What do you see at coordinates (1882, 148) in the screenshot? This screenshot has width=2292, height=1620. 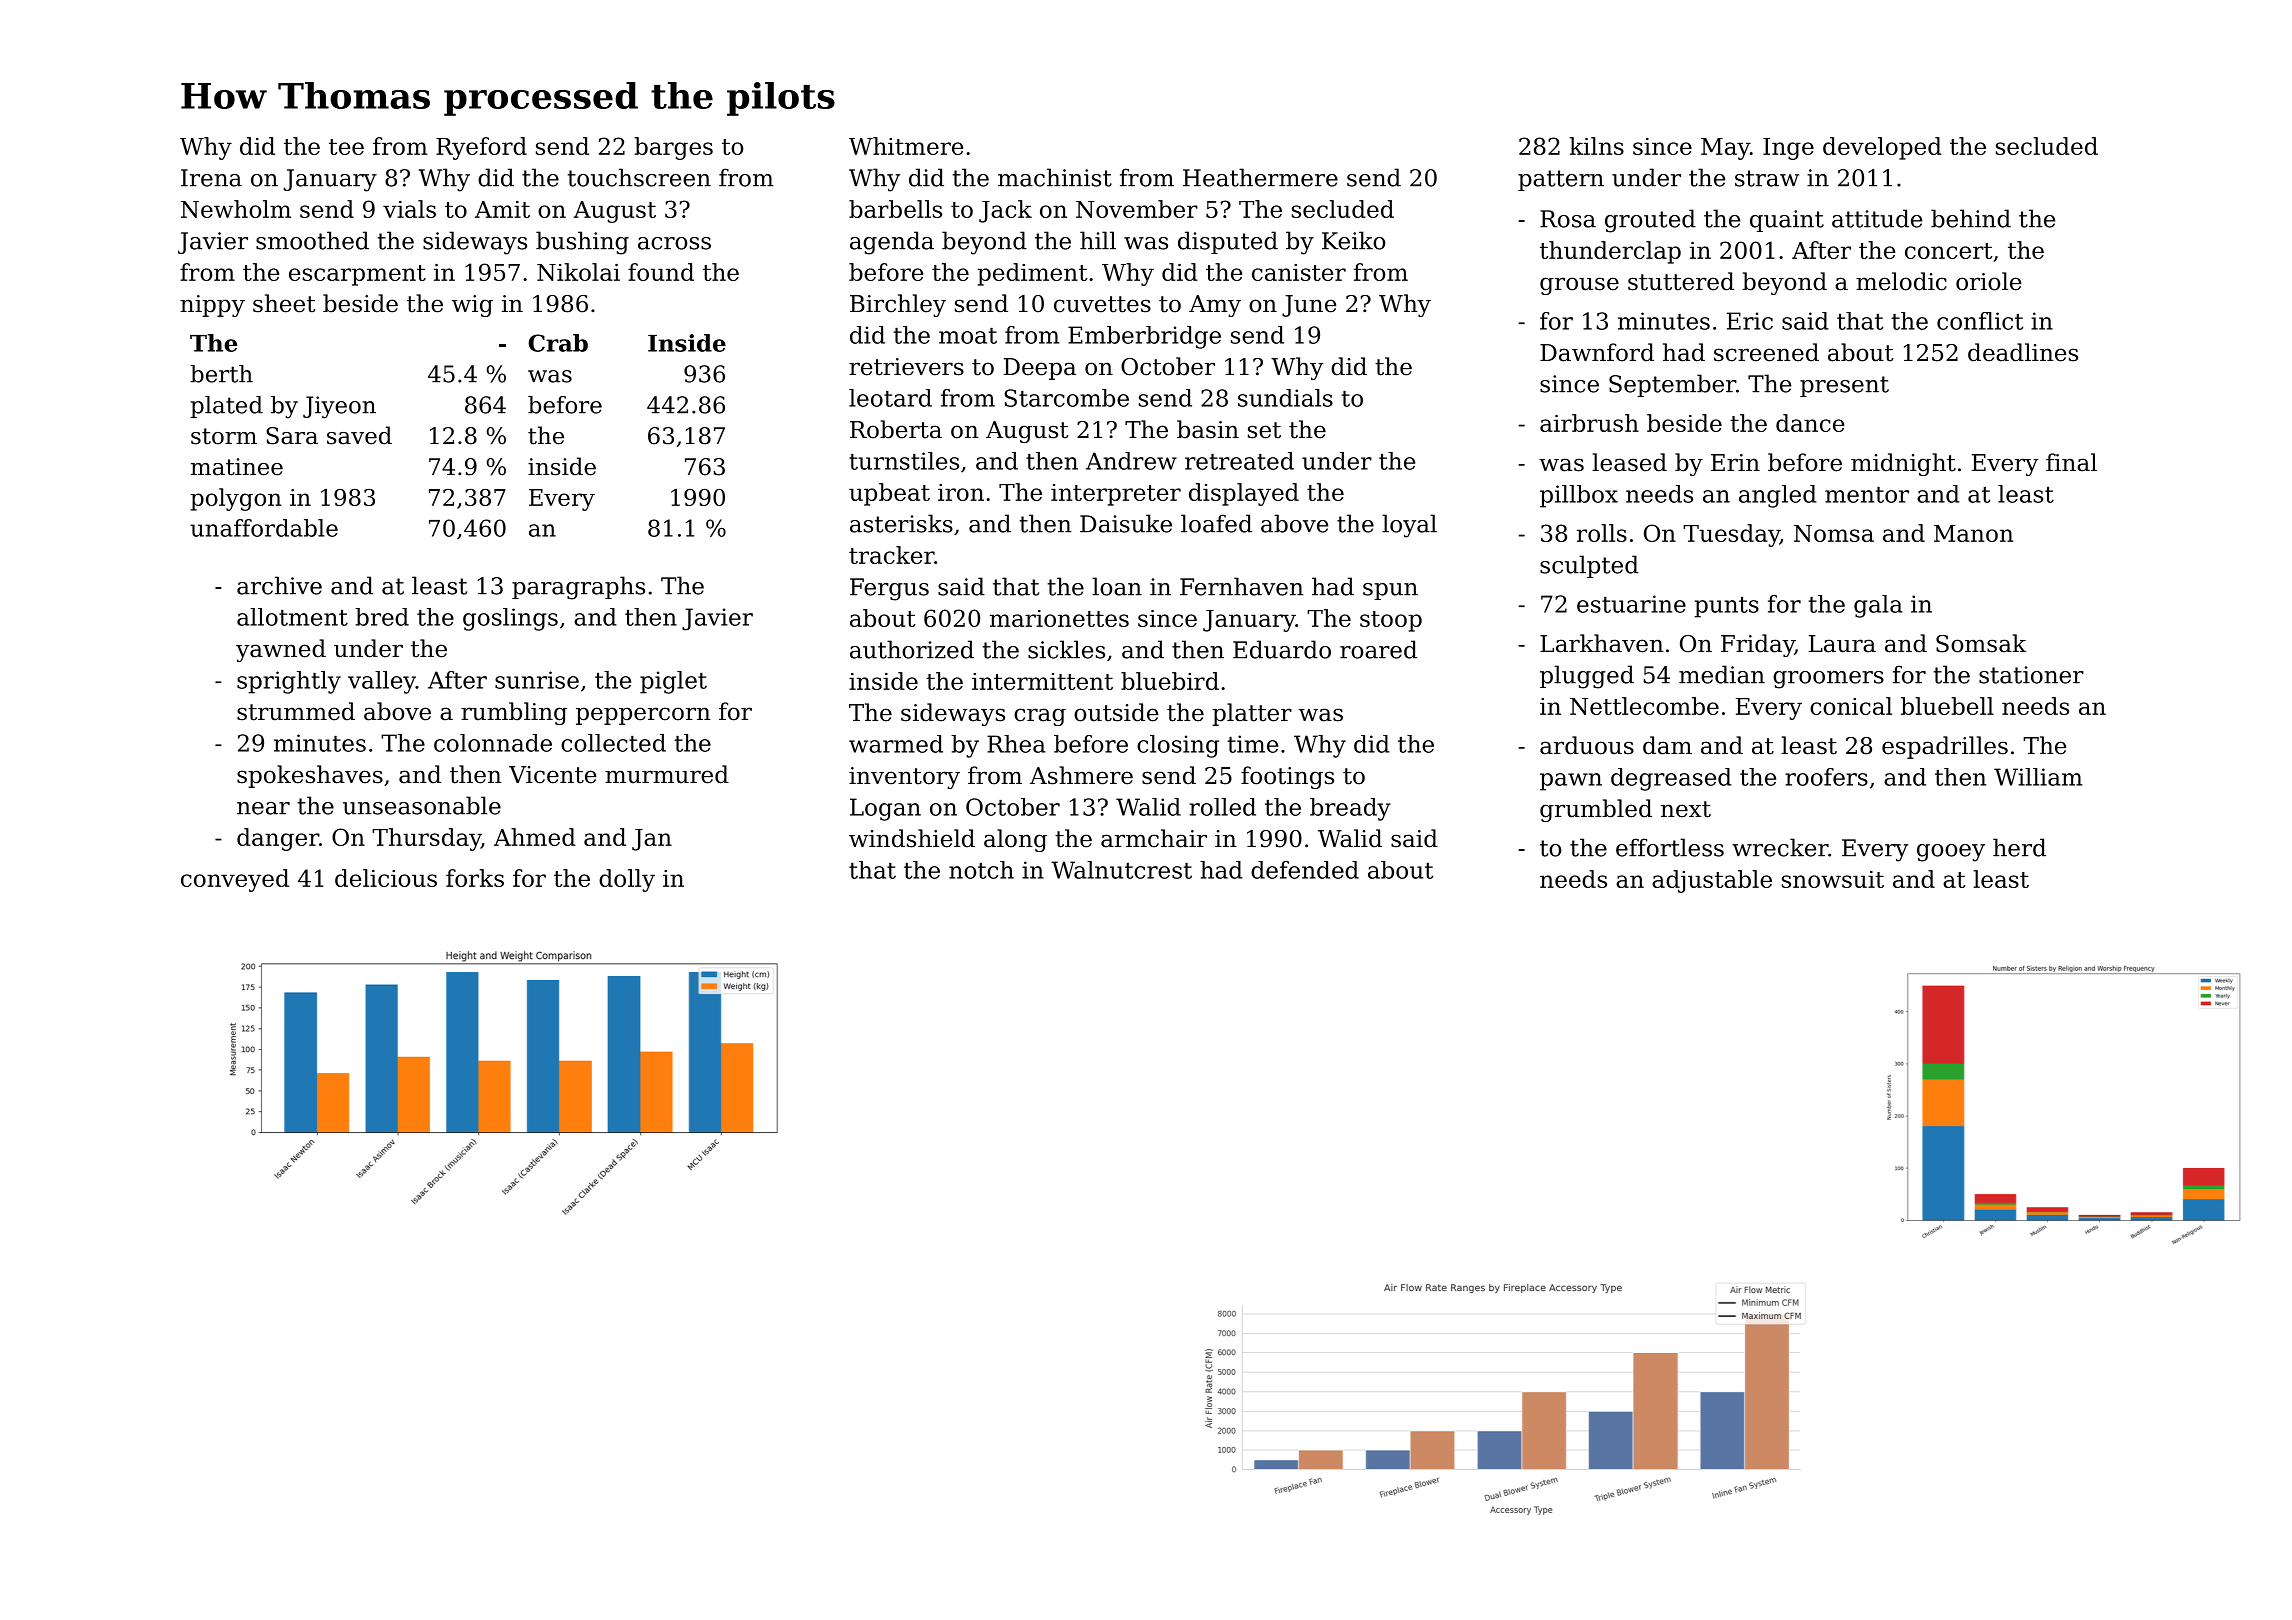 I see `developed` at bounding box center [1882, 148].
